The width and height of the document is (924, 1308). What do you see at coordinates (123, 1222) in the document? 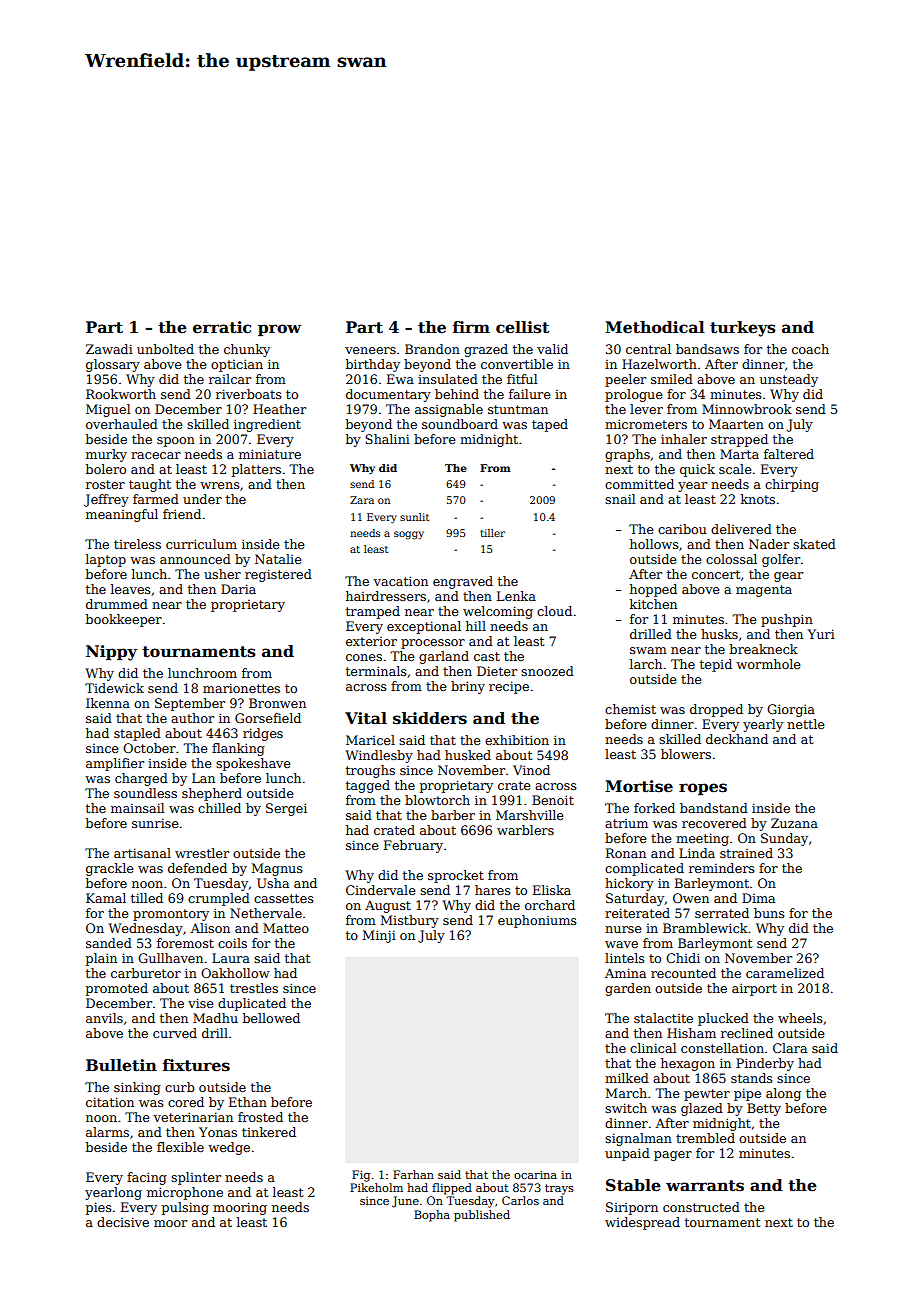
I see `decisive` at bounding box center [123, 1222].
